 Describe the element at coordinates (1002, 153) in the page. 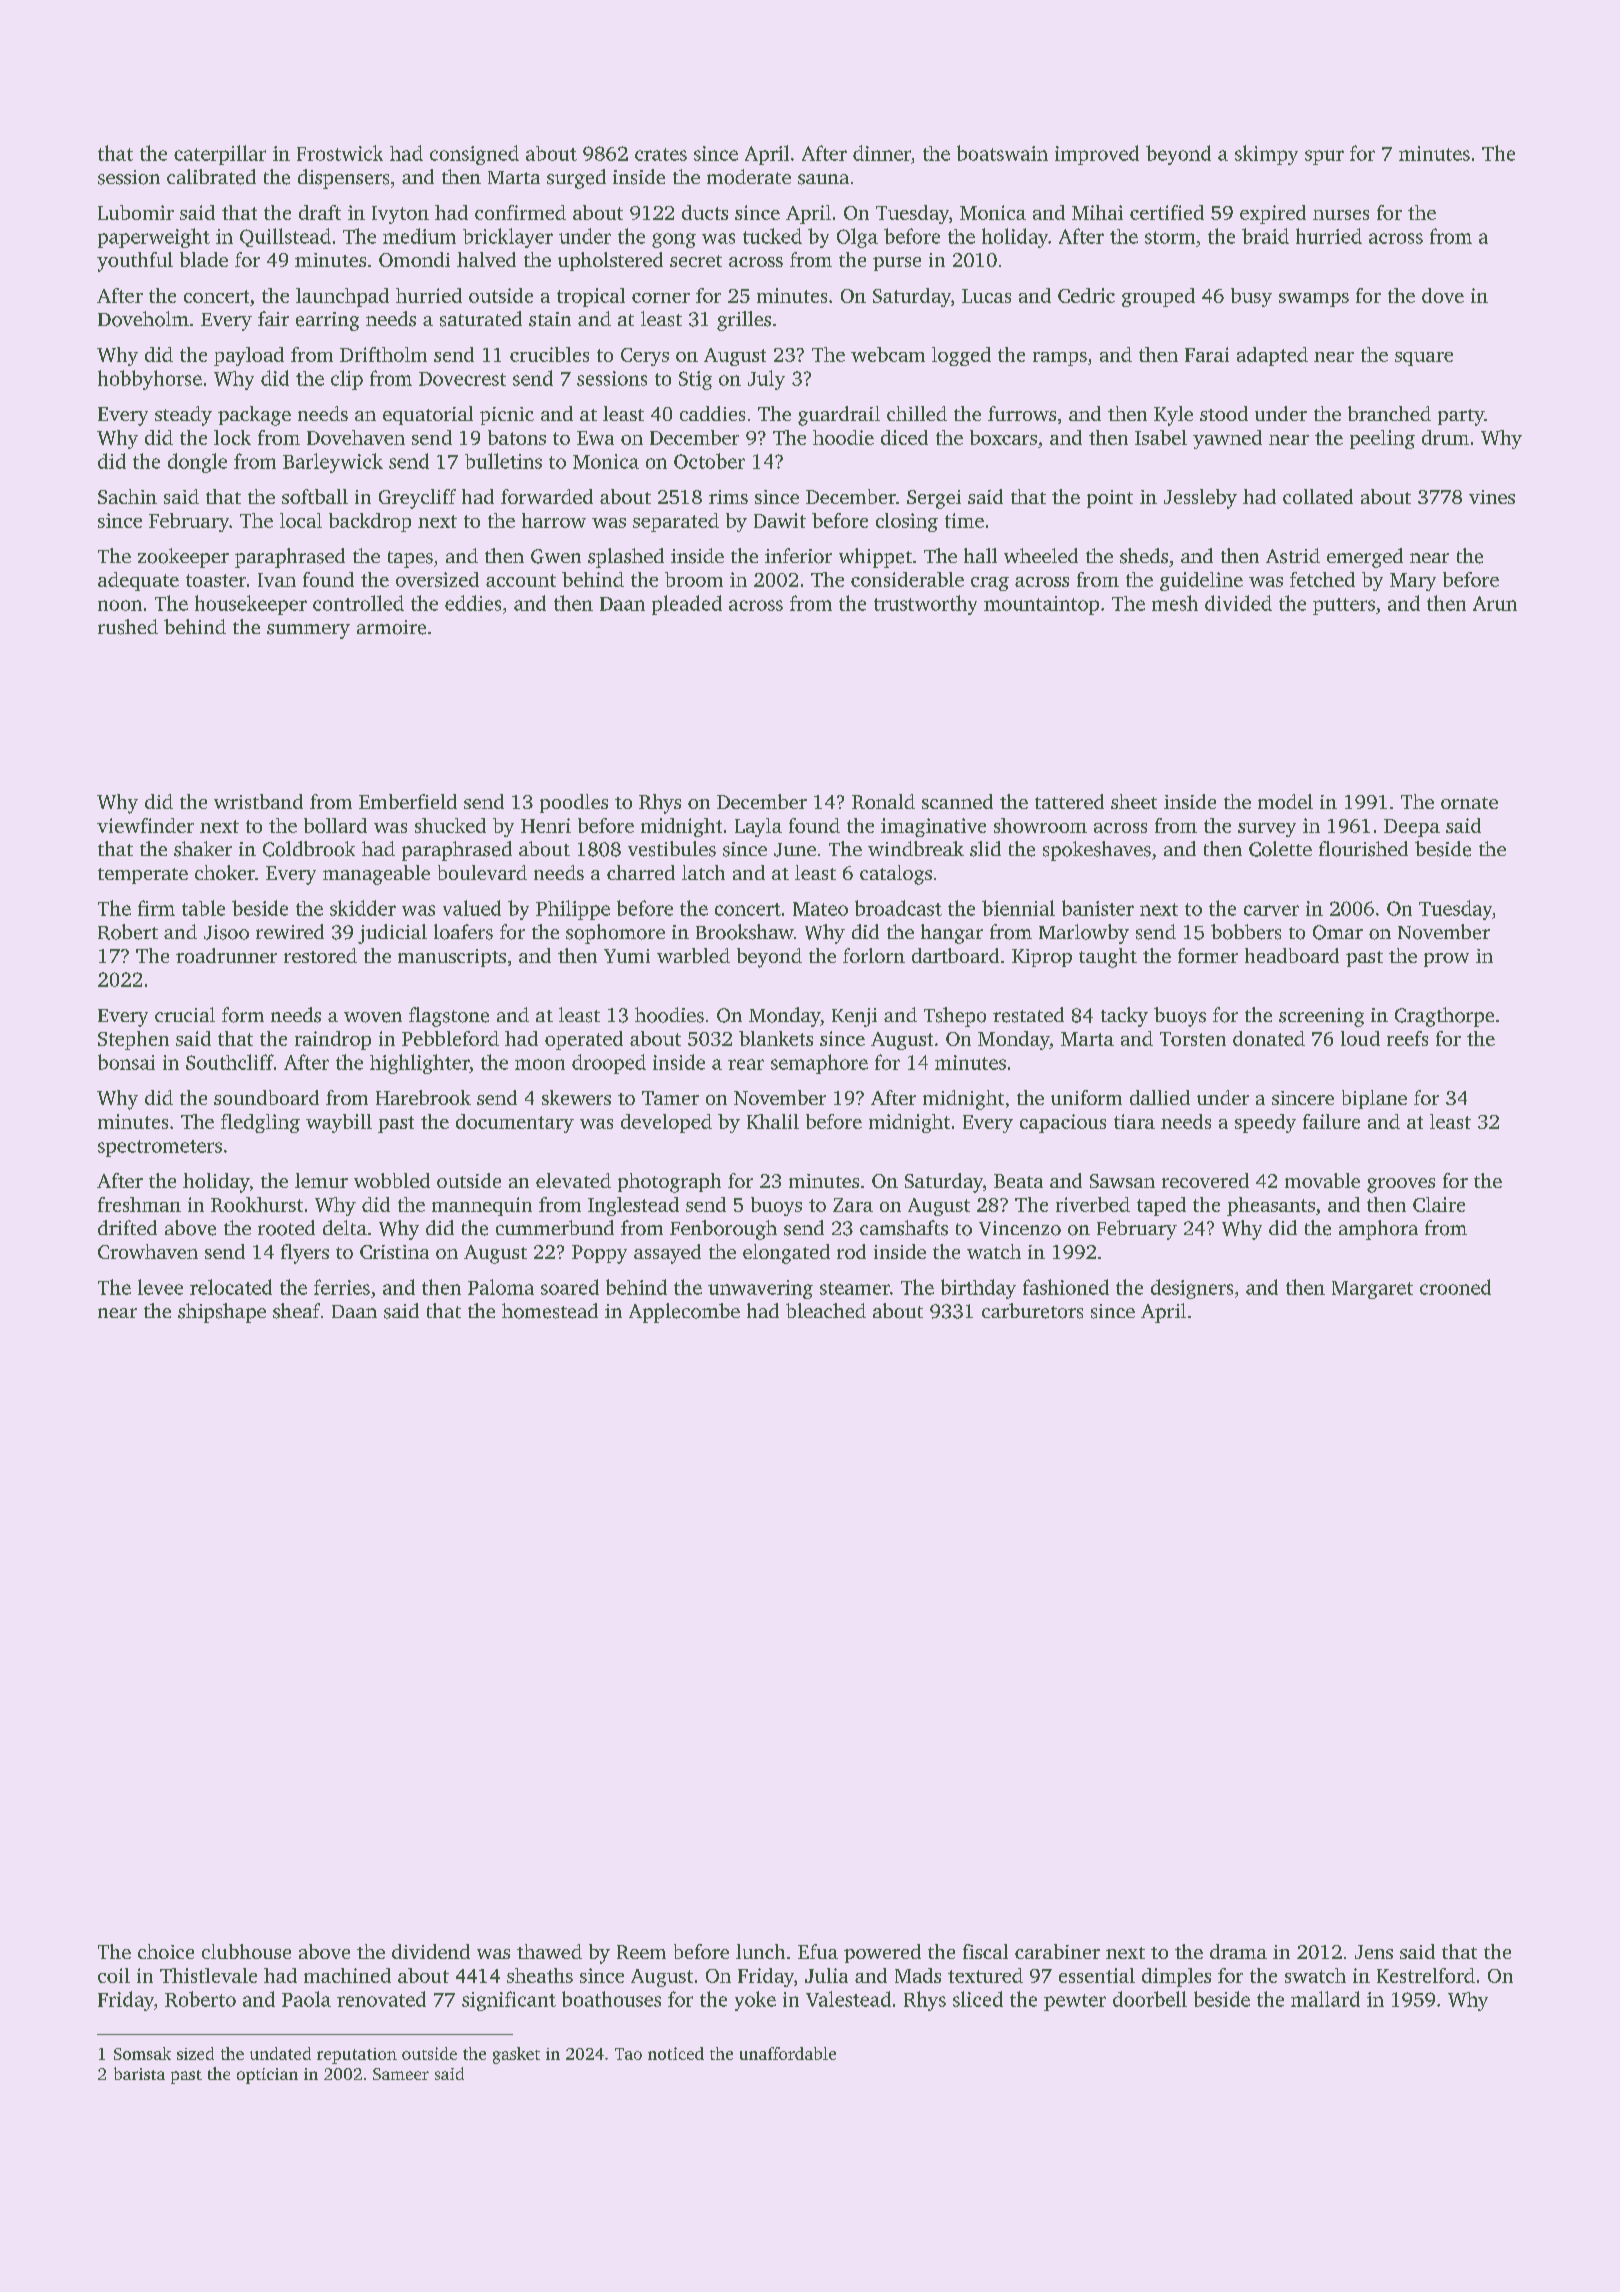

I see `boatswain` at that location.
